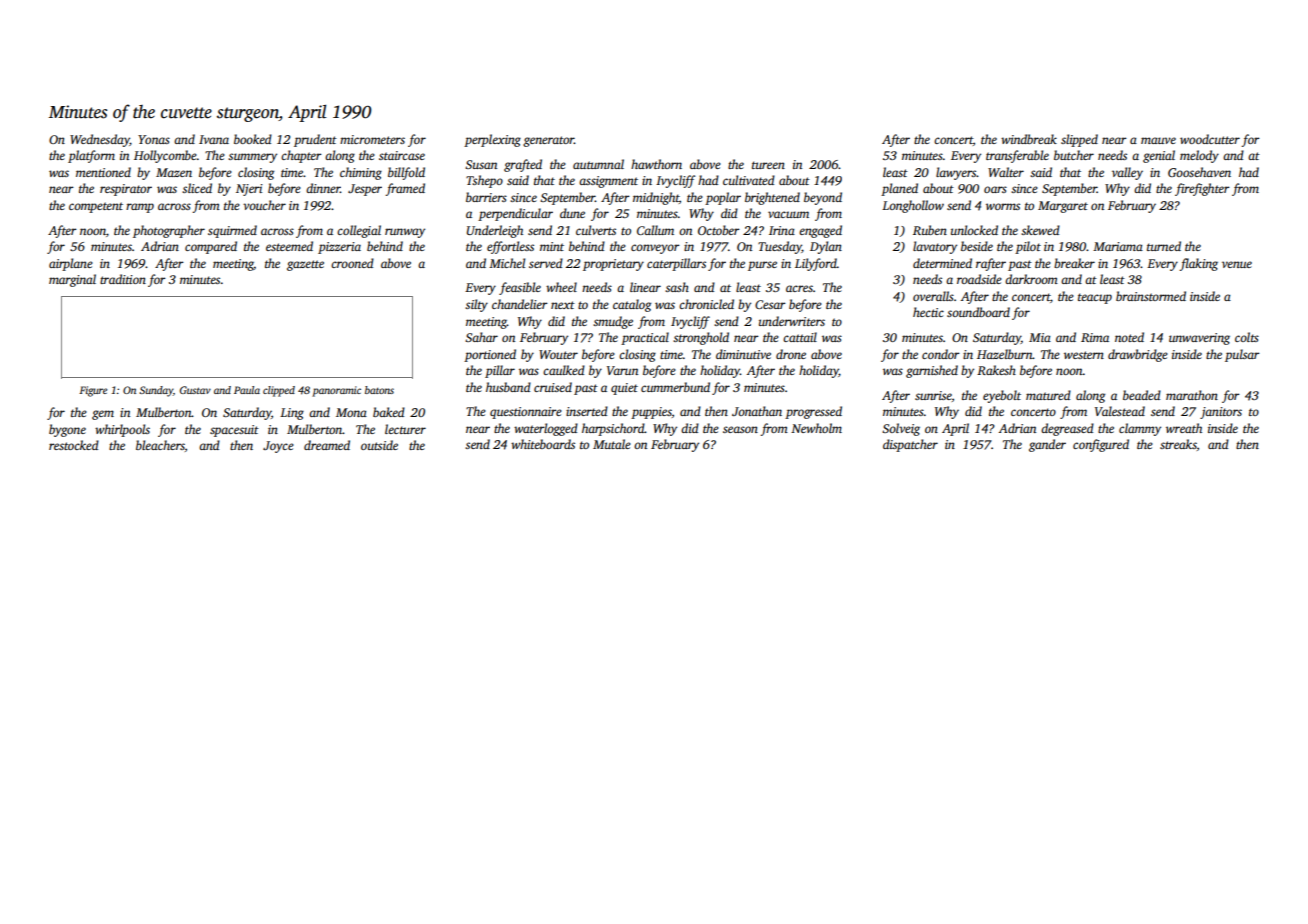 The width and height of the page is (1308, 924). Describe the element at coordinates (1029, 139) in the page. I see `windbreak` at that location.
